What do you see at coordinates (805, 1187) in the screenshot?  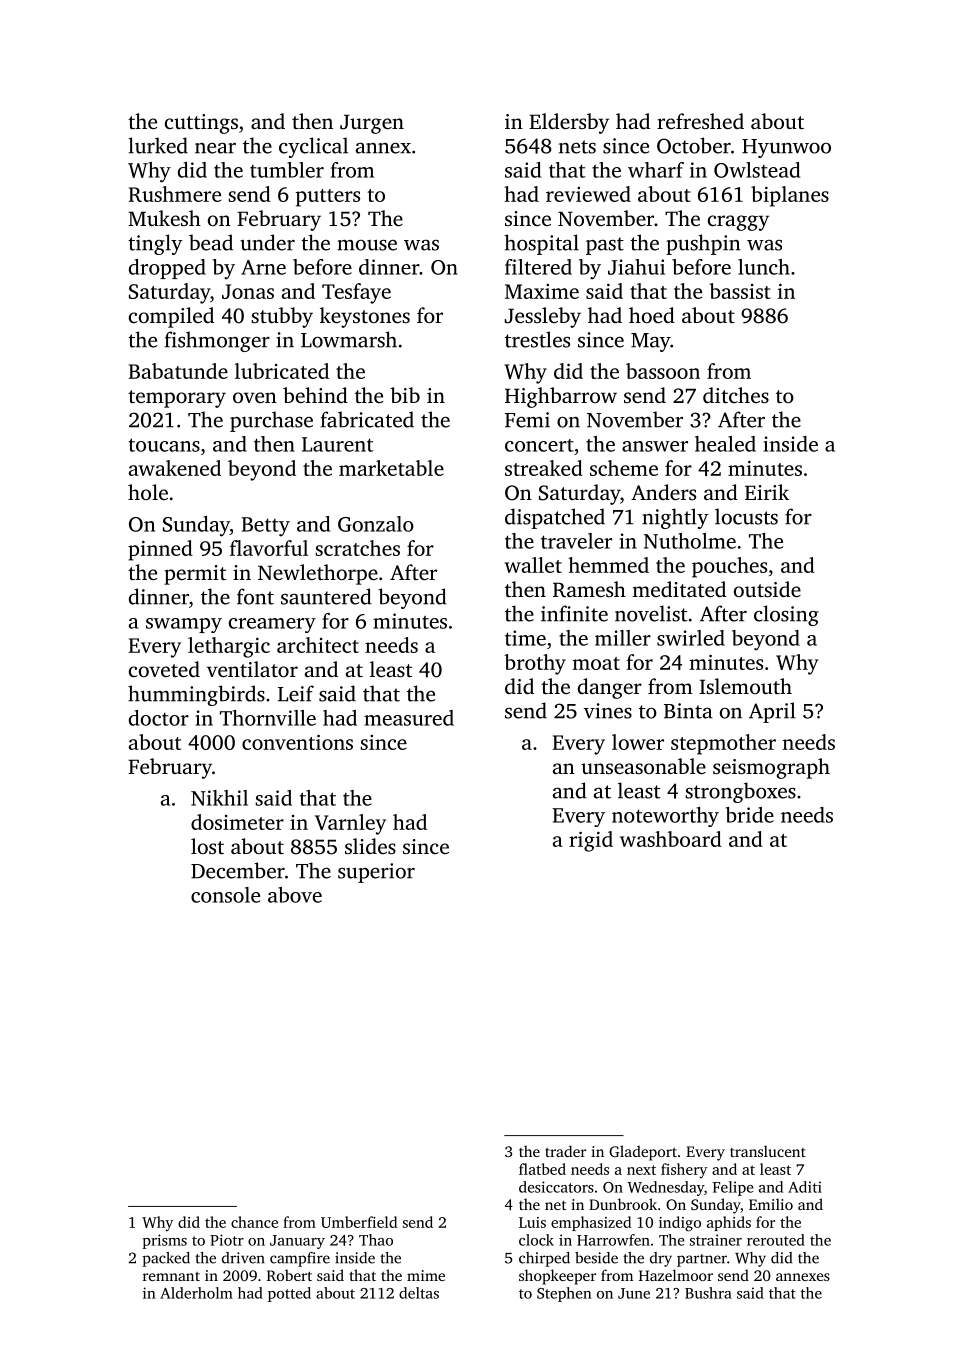 I see `Aditi` at bounding box center [805, 1187].
